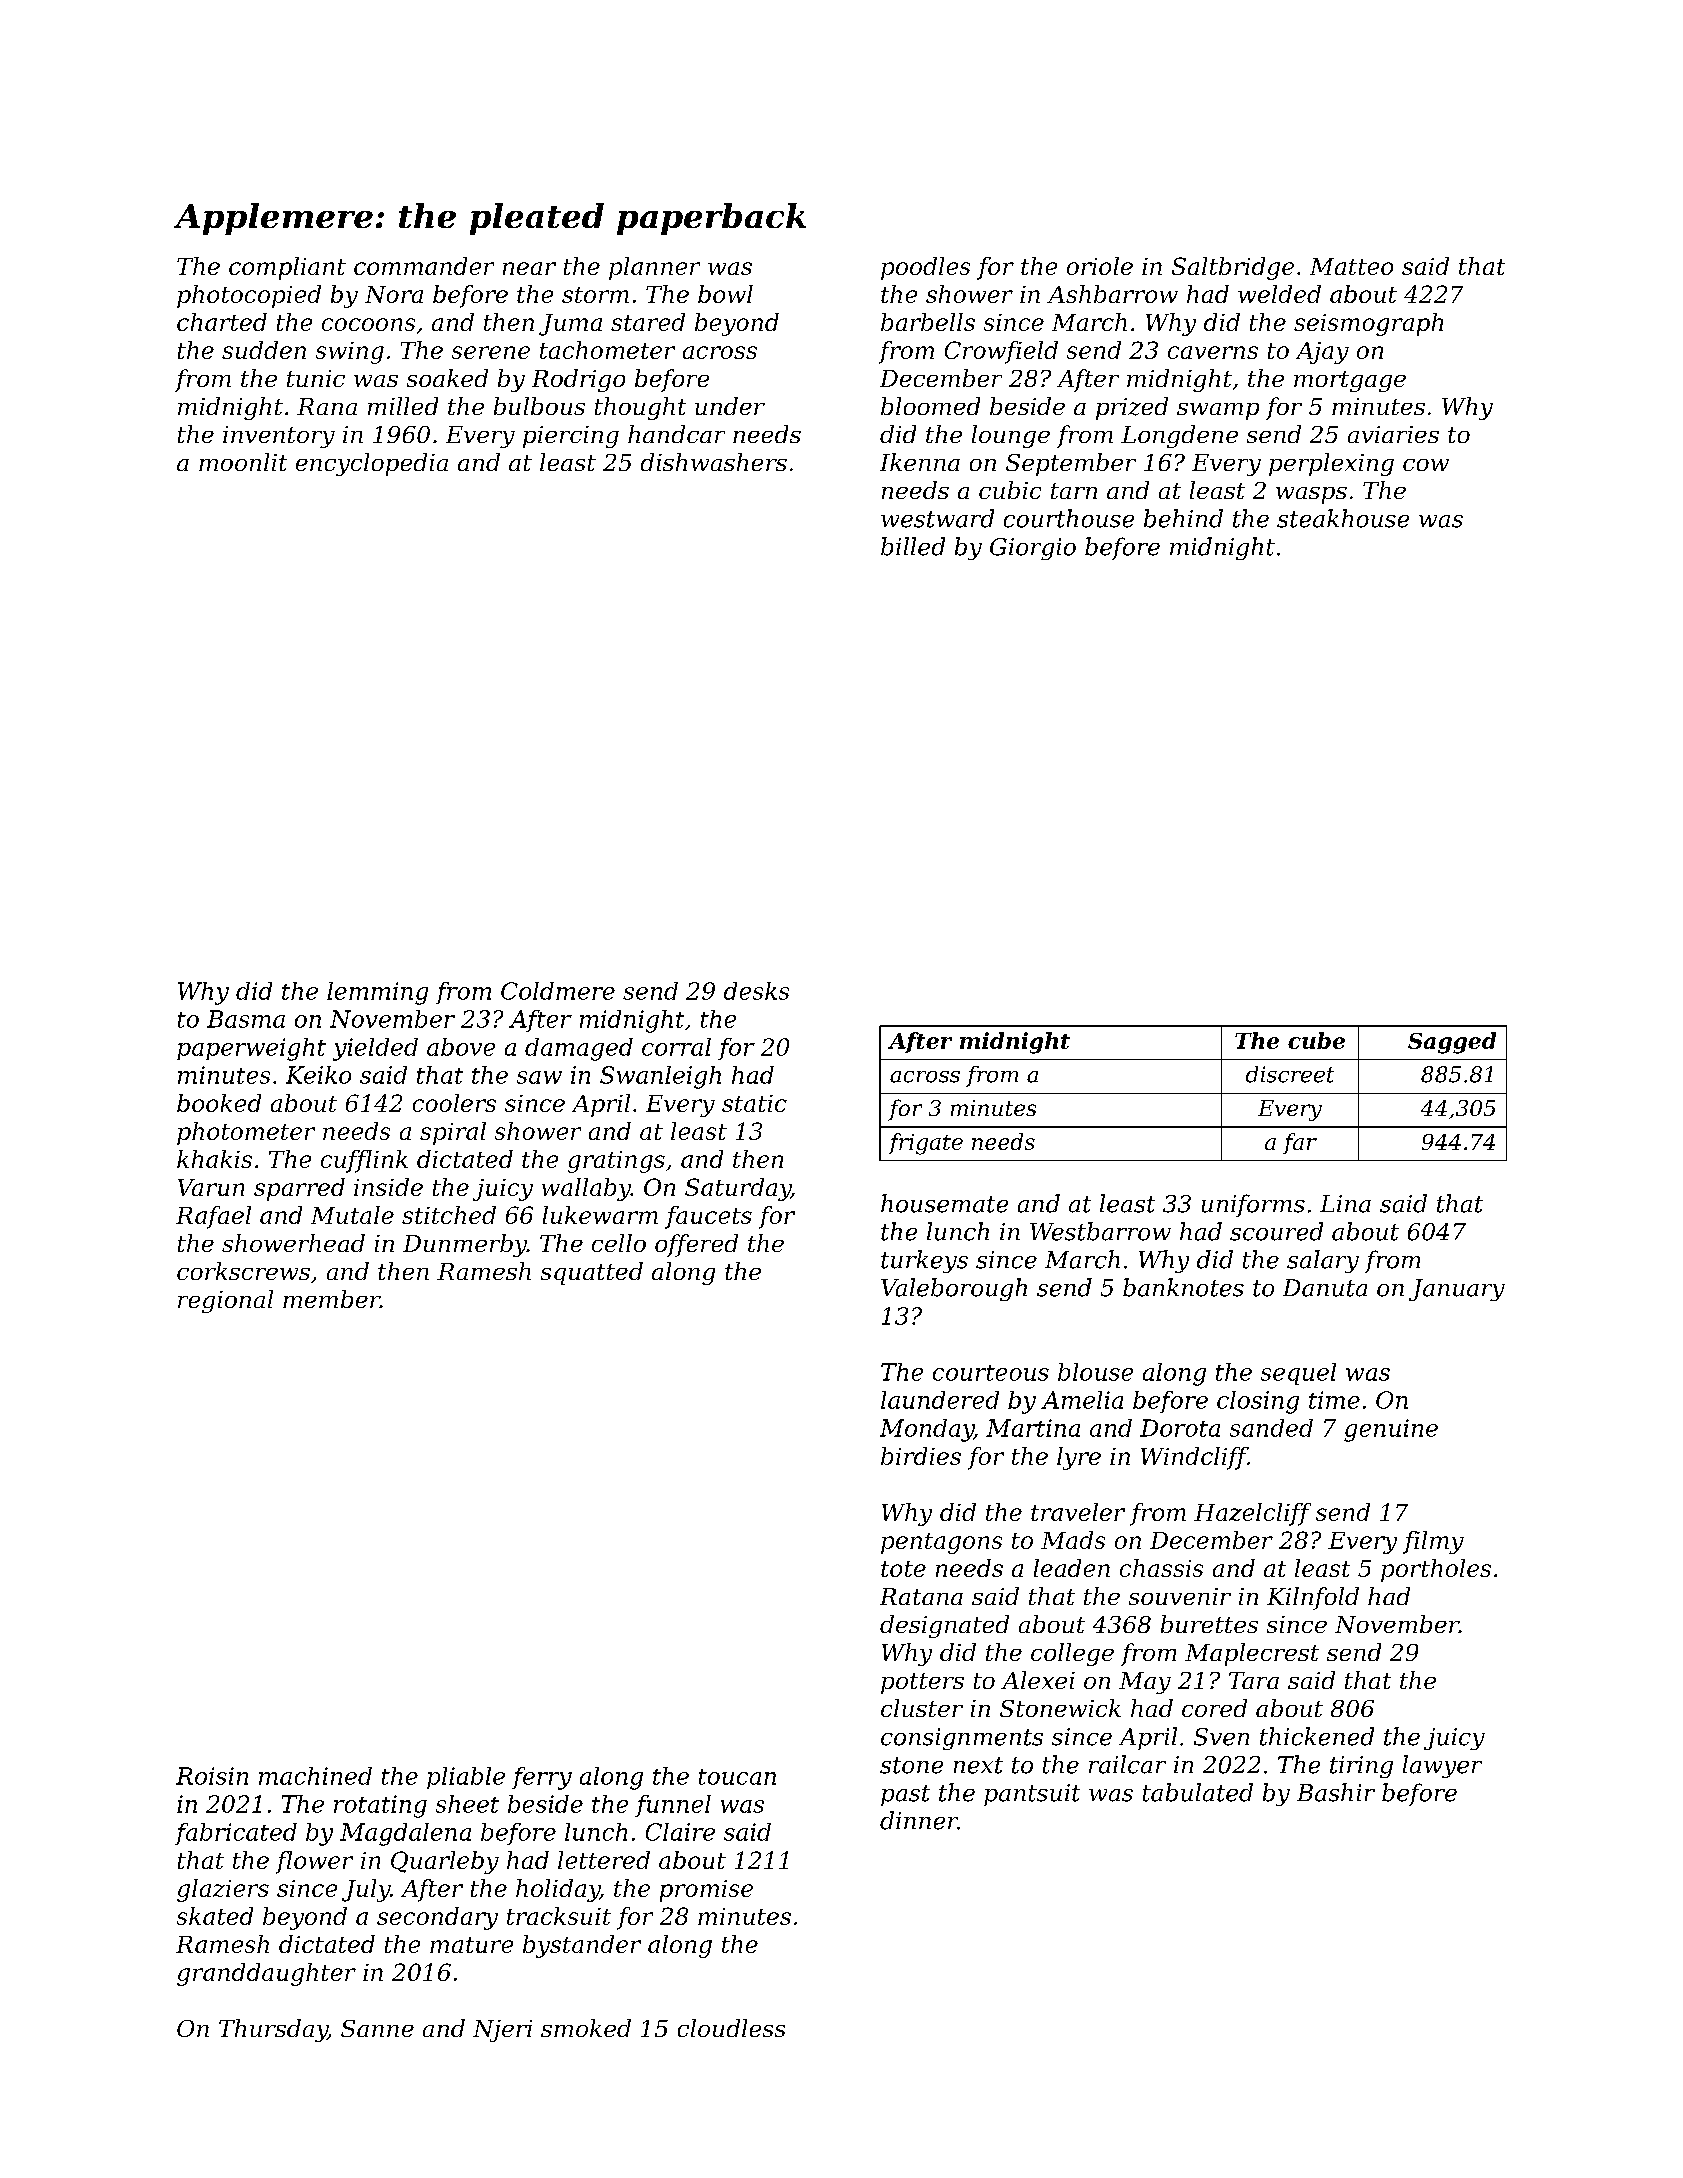  Describe the element at coordinates (927, 1430) in the screenshot. I see `Monday` at that location.
